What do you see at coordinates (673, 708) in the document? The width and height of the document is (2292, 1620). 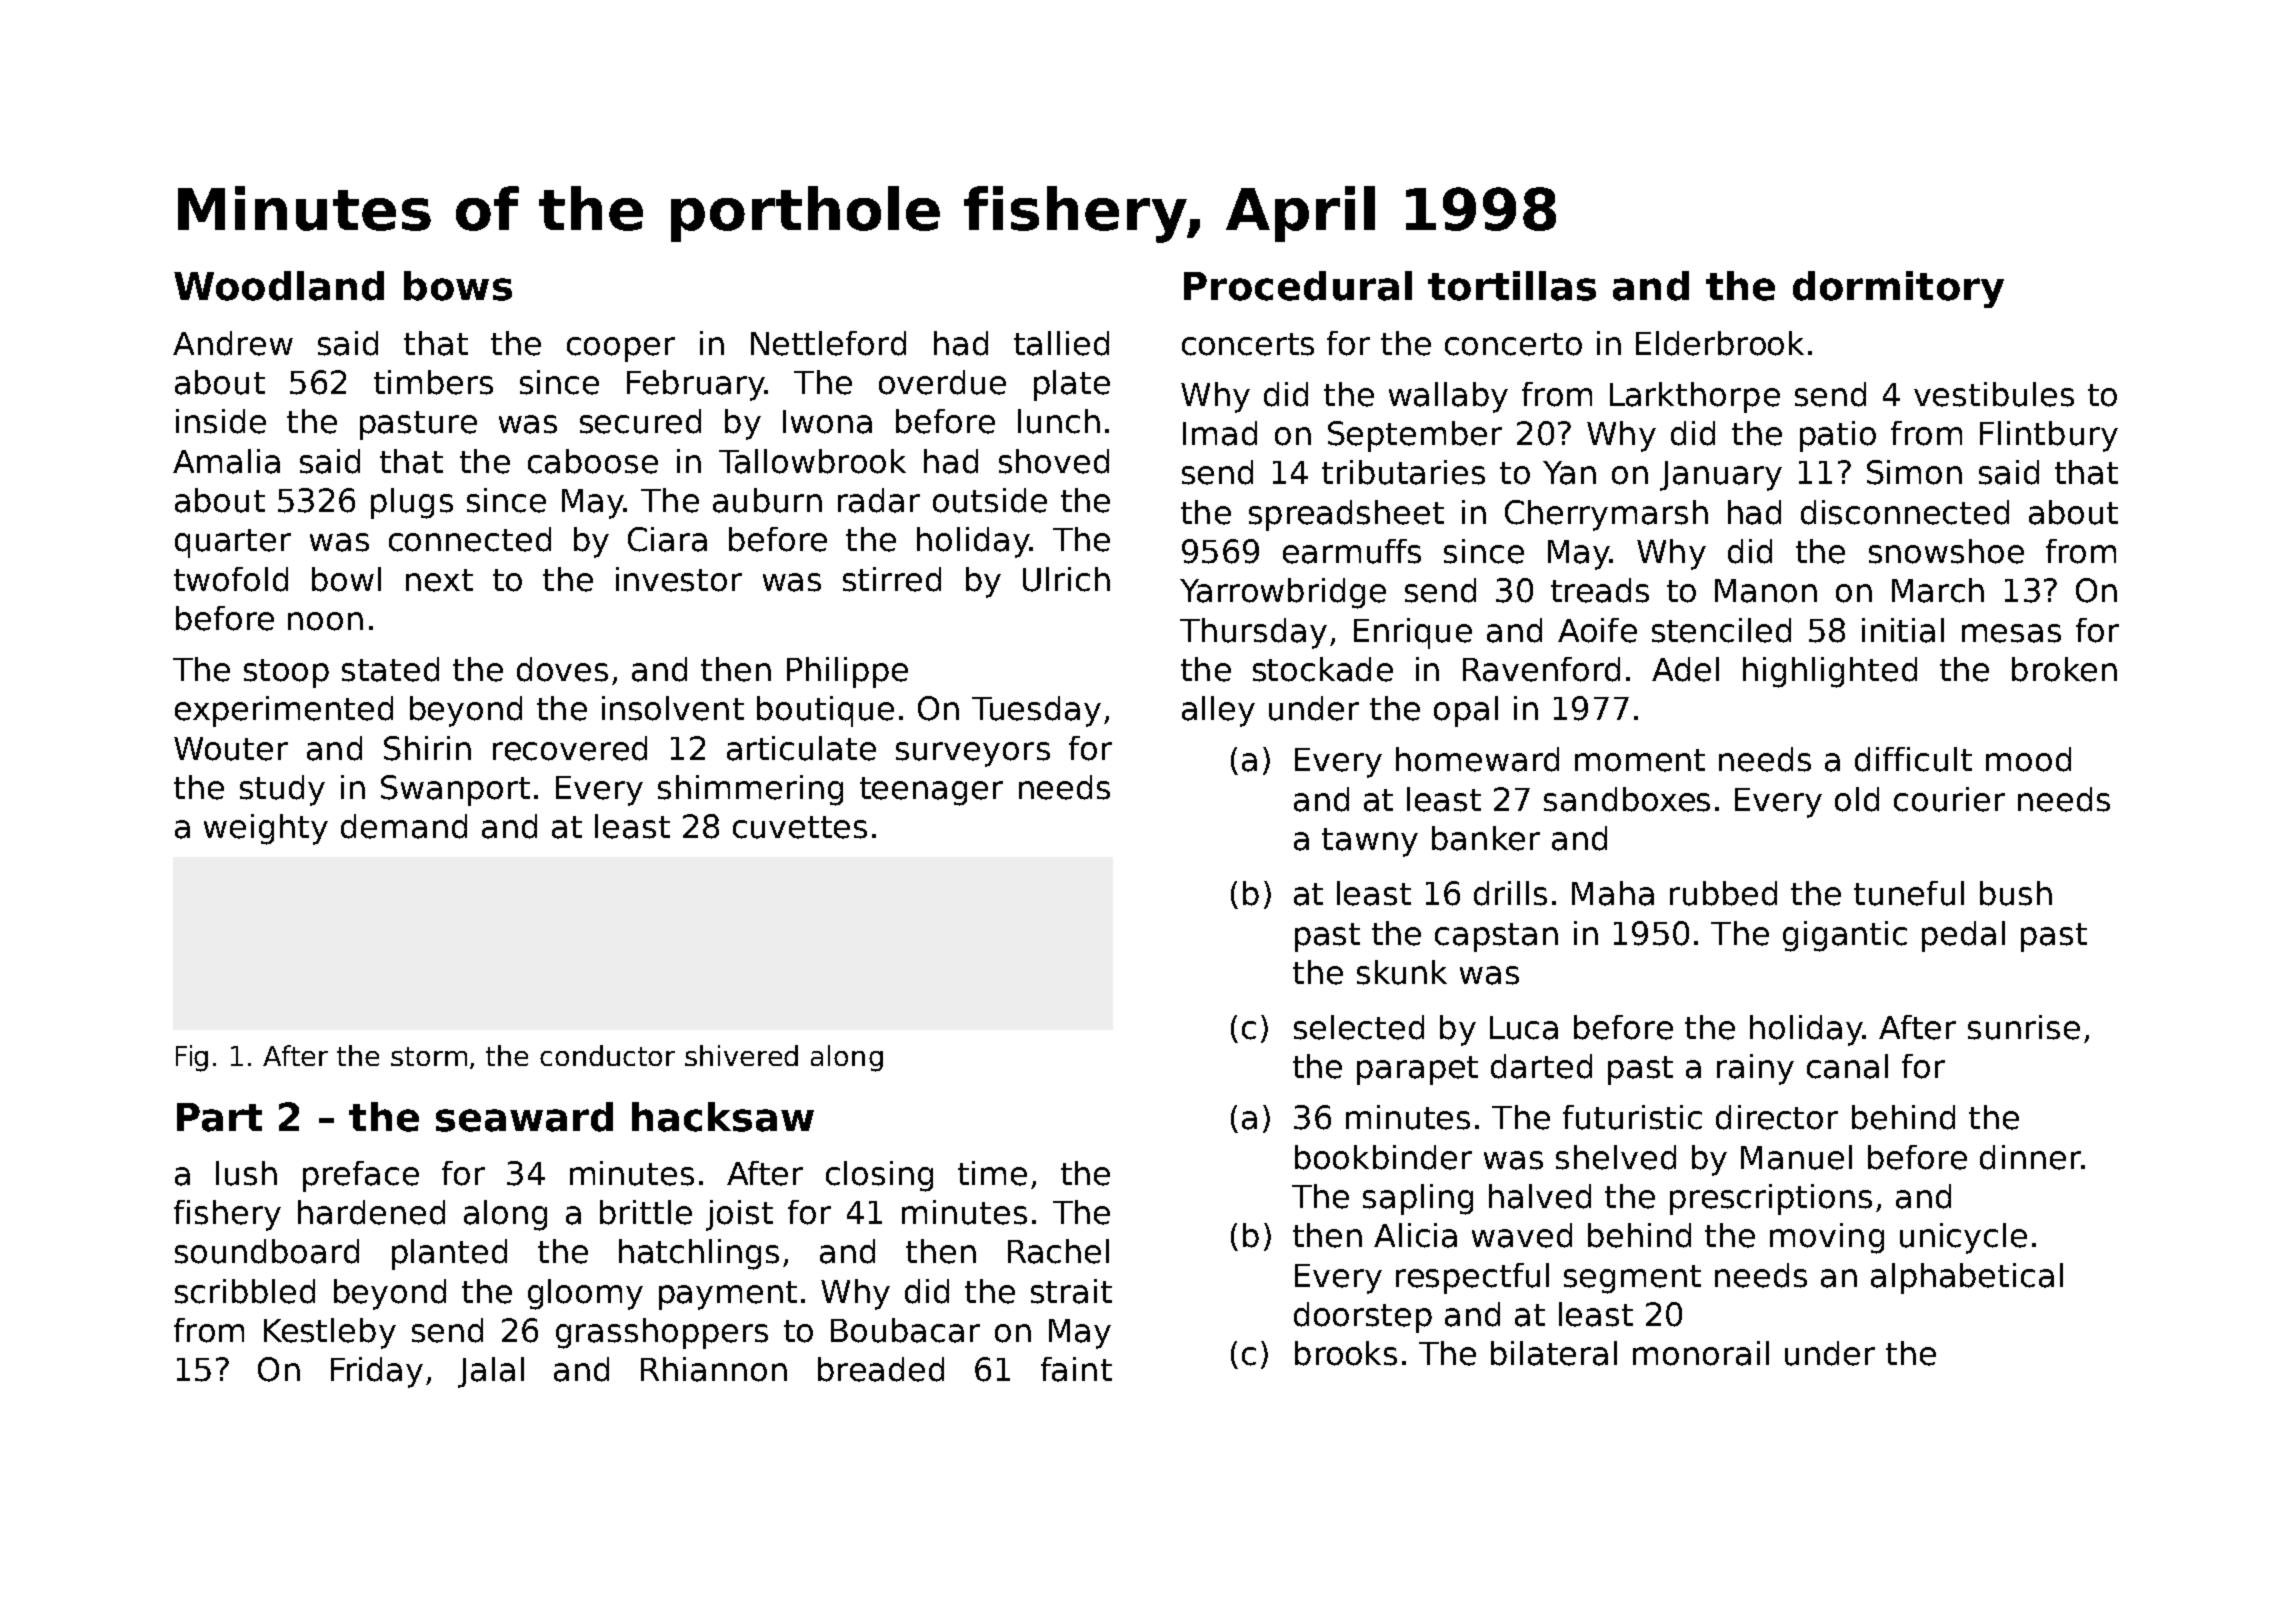 I see `insolvent` at bounding box center [673, 708].
